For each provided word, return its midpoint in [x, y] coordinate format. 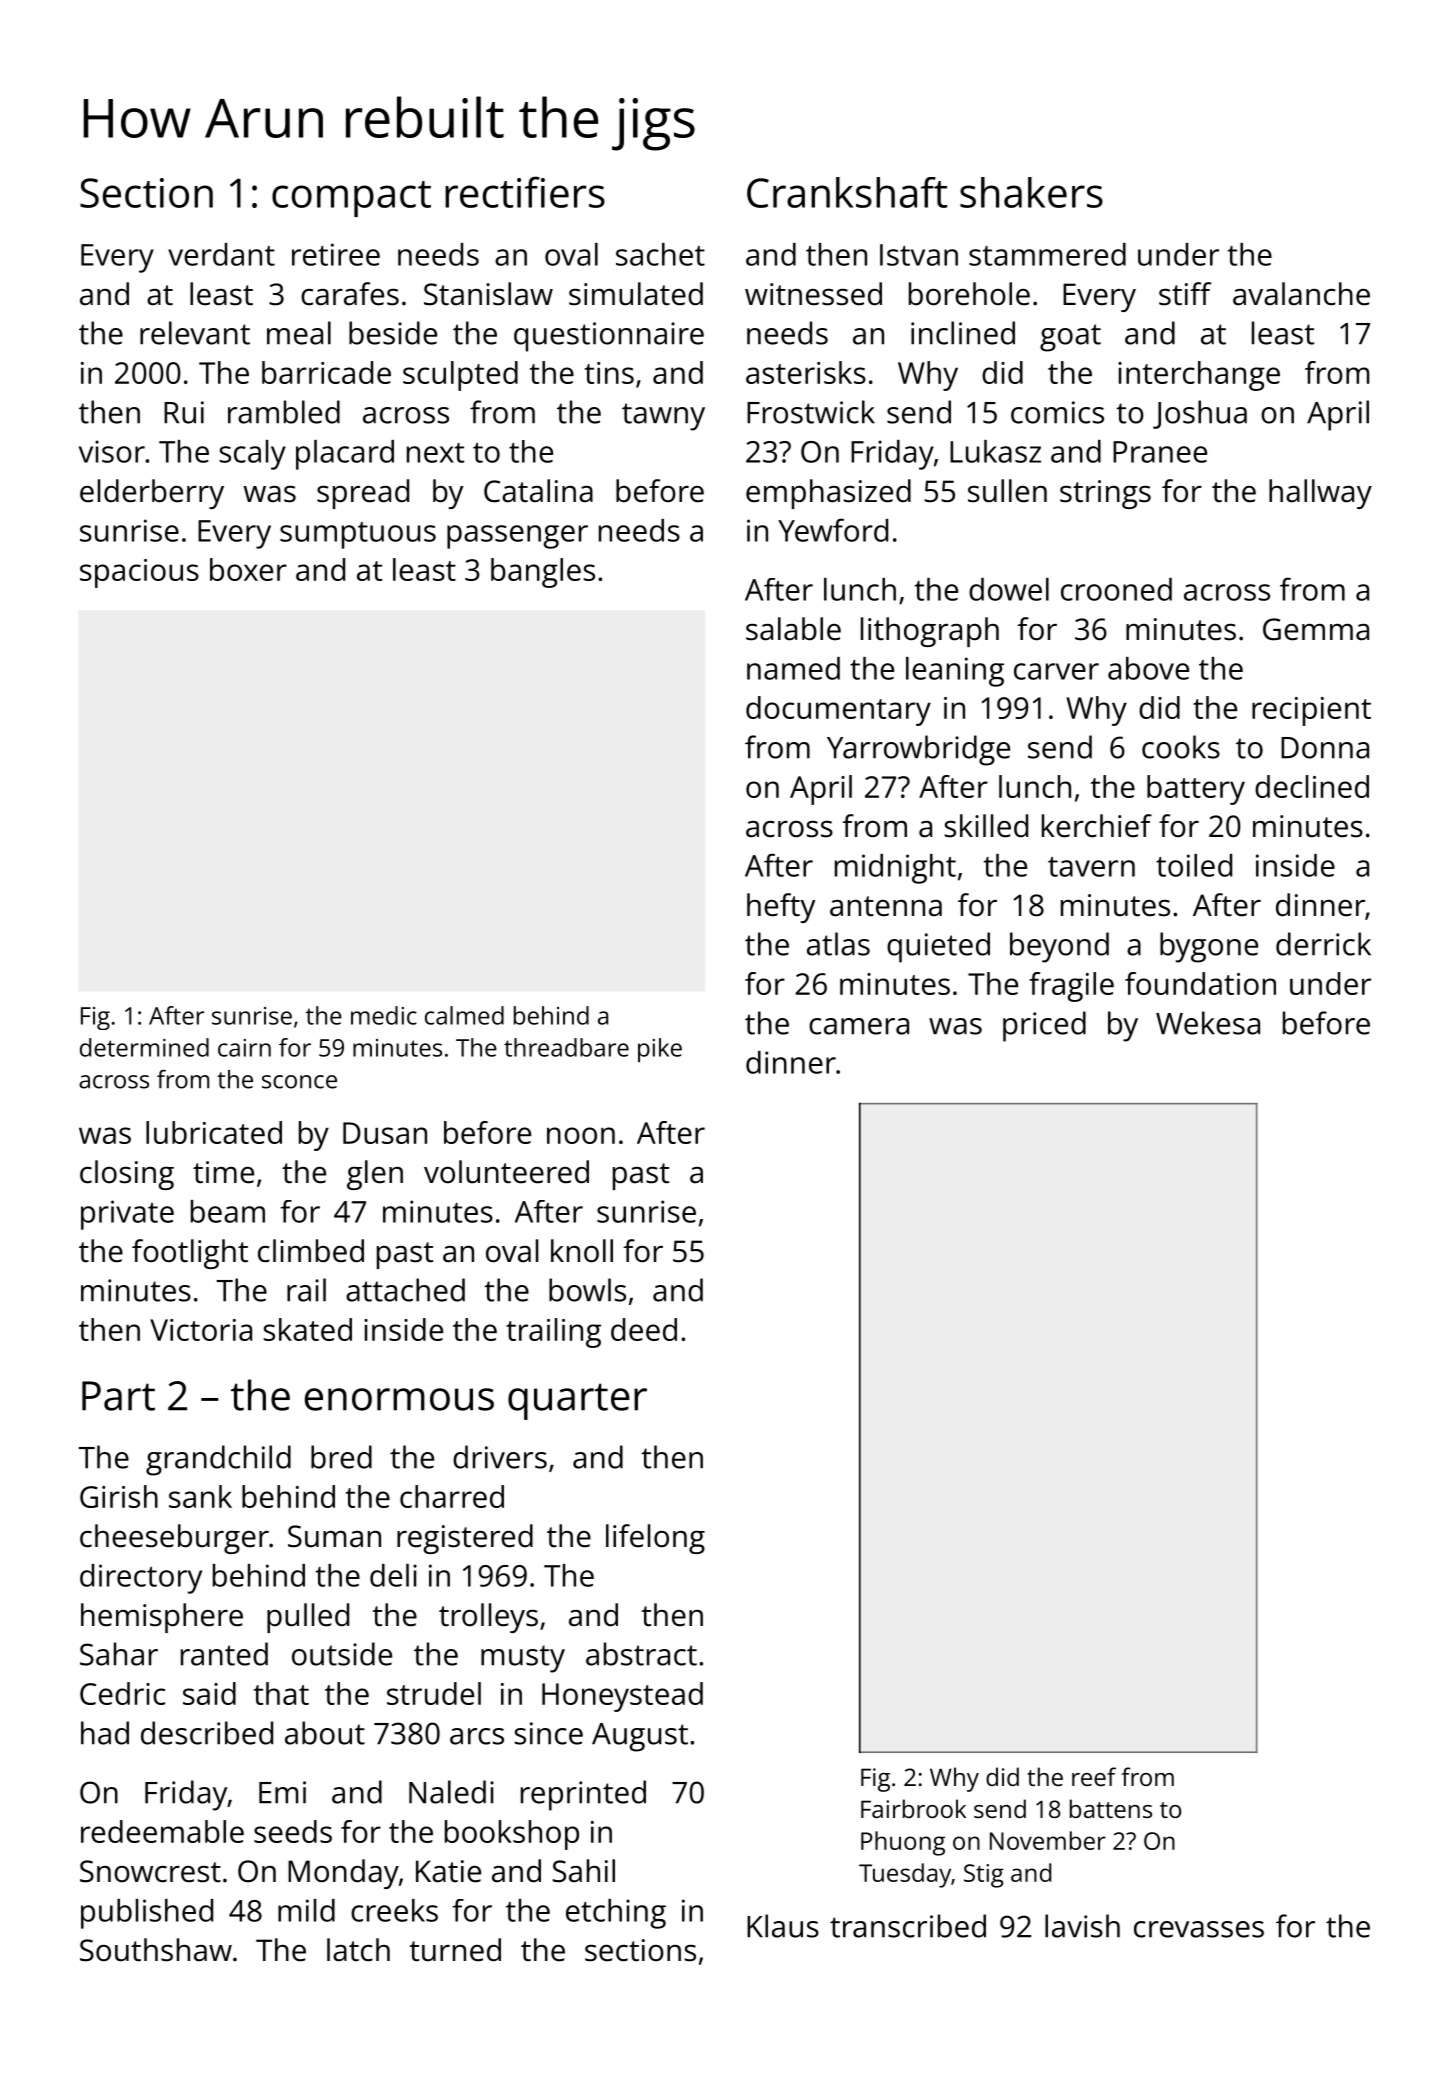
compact [351, 199]
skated [307, 1329]
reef [1094, 1776]
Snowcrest [150, 1871]
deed [644, 1329]
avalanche [1301, 294]
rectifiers [525, 192]
